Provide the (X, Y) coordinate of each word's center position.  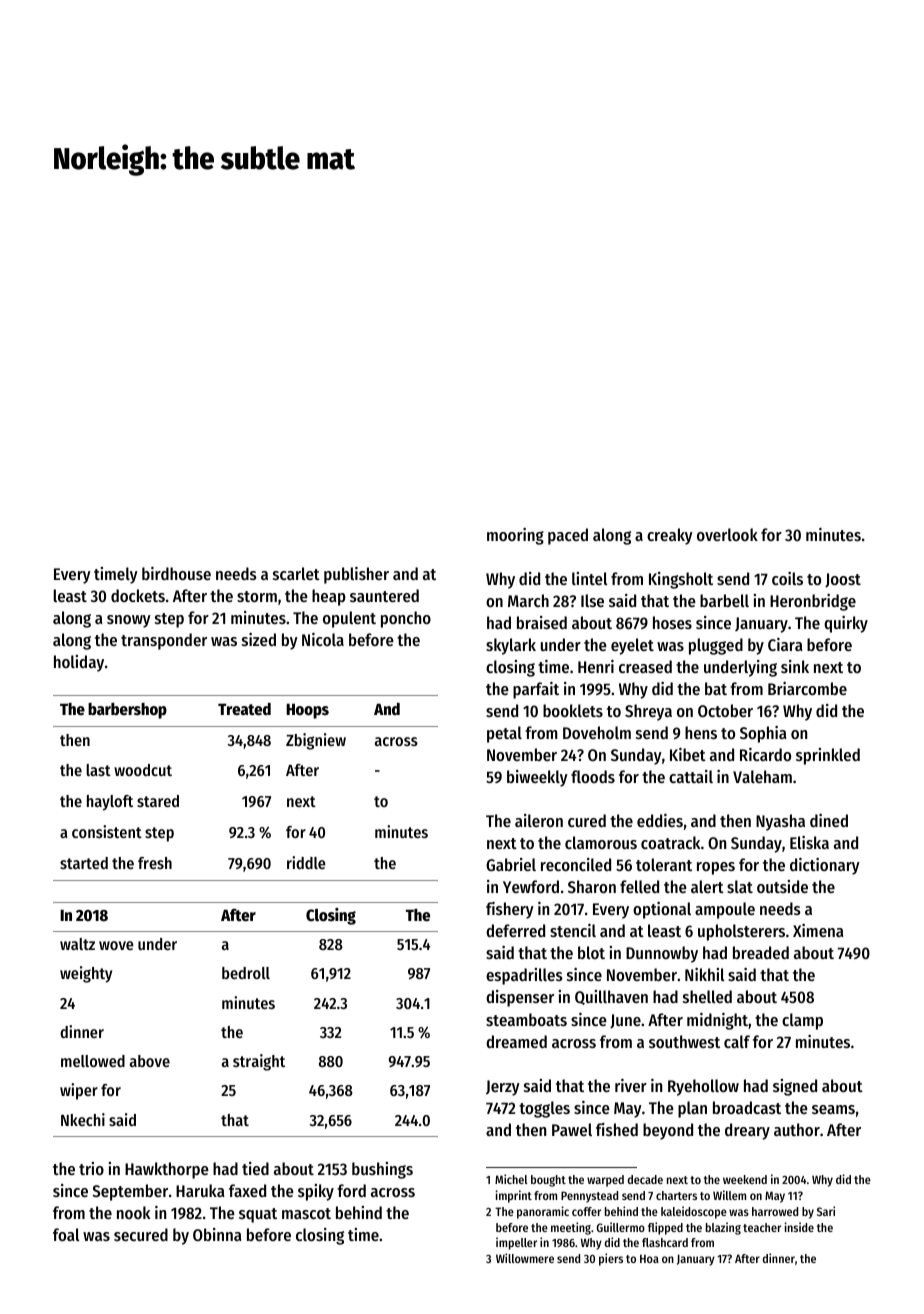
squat (258, 1215)
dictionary (825, 866)
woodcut (143, 770)
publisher (356, 575)
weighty (86, 974)
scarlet (296, 573)
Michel (511, 1179)
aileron (539, 820)
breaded (761, 952)
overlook (727, 534)
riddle (306, 862)
